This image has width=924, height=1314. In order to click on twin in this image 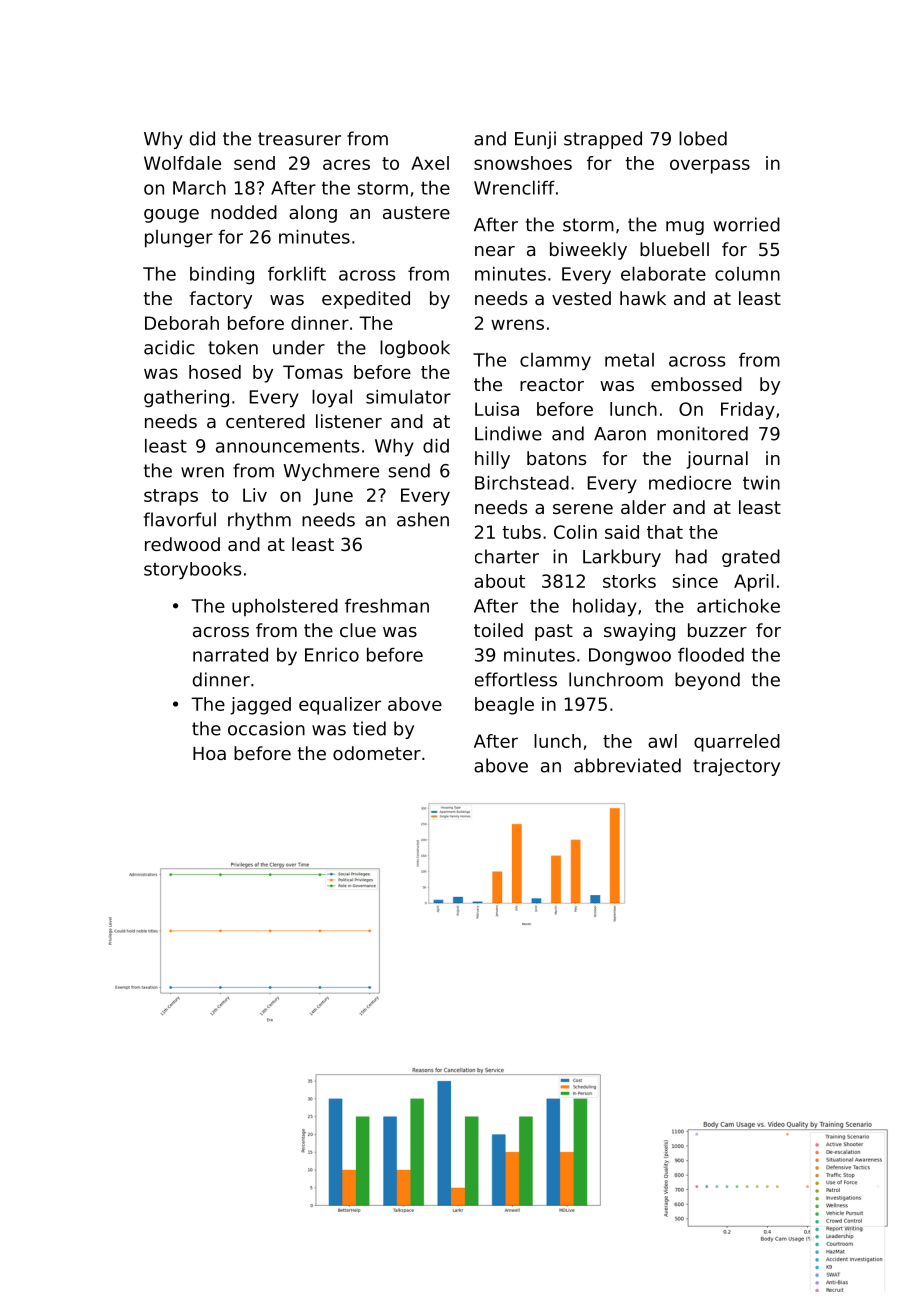, I will do `click(761, 483)`.
